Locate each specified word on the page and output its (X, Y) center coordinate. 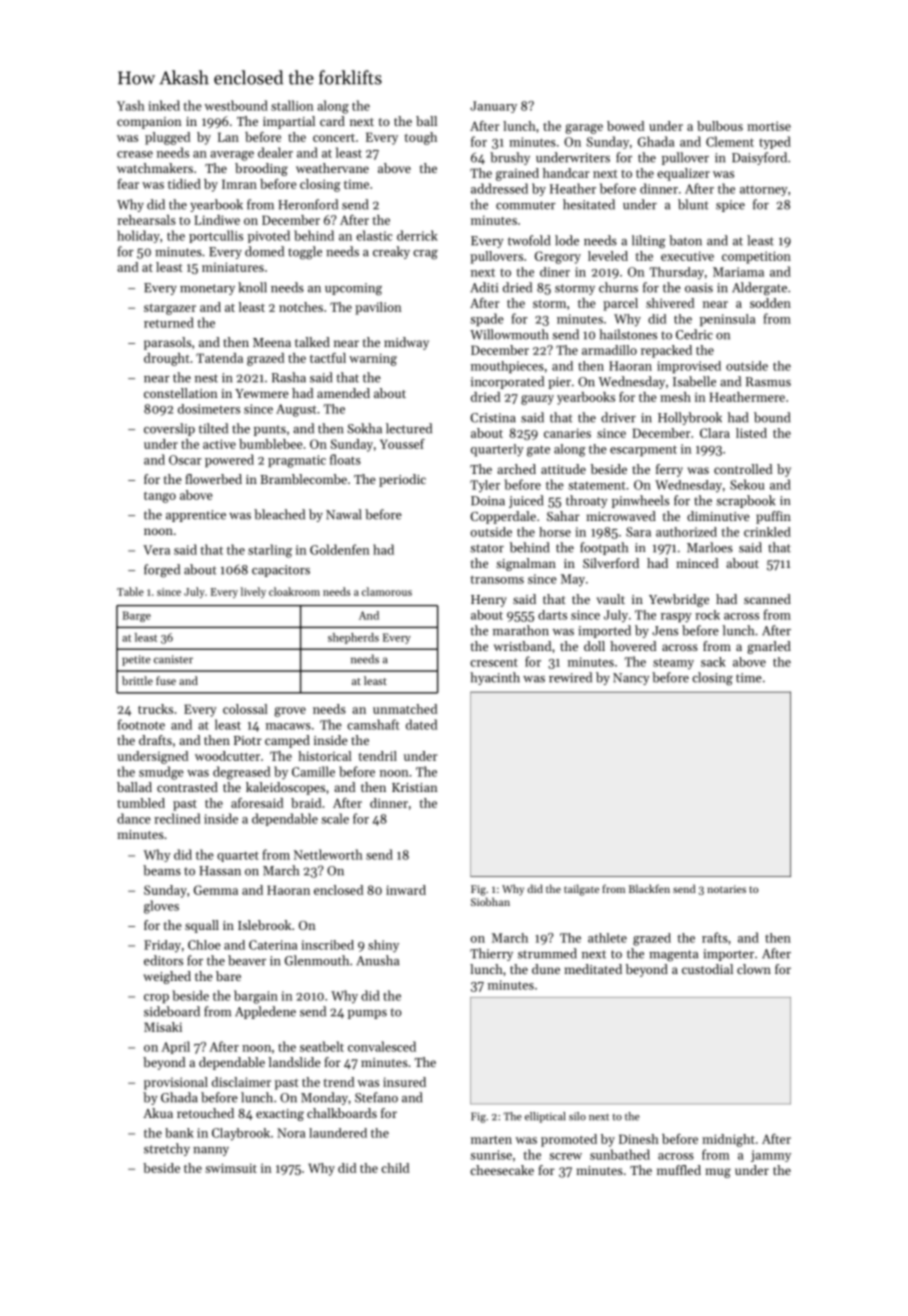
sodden (770, 303)
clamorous (387, 591)
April (175, 1047)
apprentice (196, 516)
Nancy (631, 679)
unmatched (405, 709)
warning (373, 359)
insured (404, 1082)
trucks (155, 709)
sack (713, 662)
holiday (138, 236)
